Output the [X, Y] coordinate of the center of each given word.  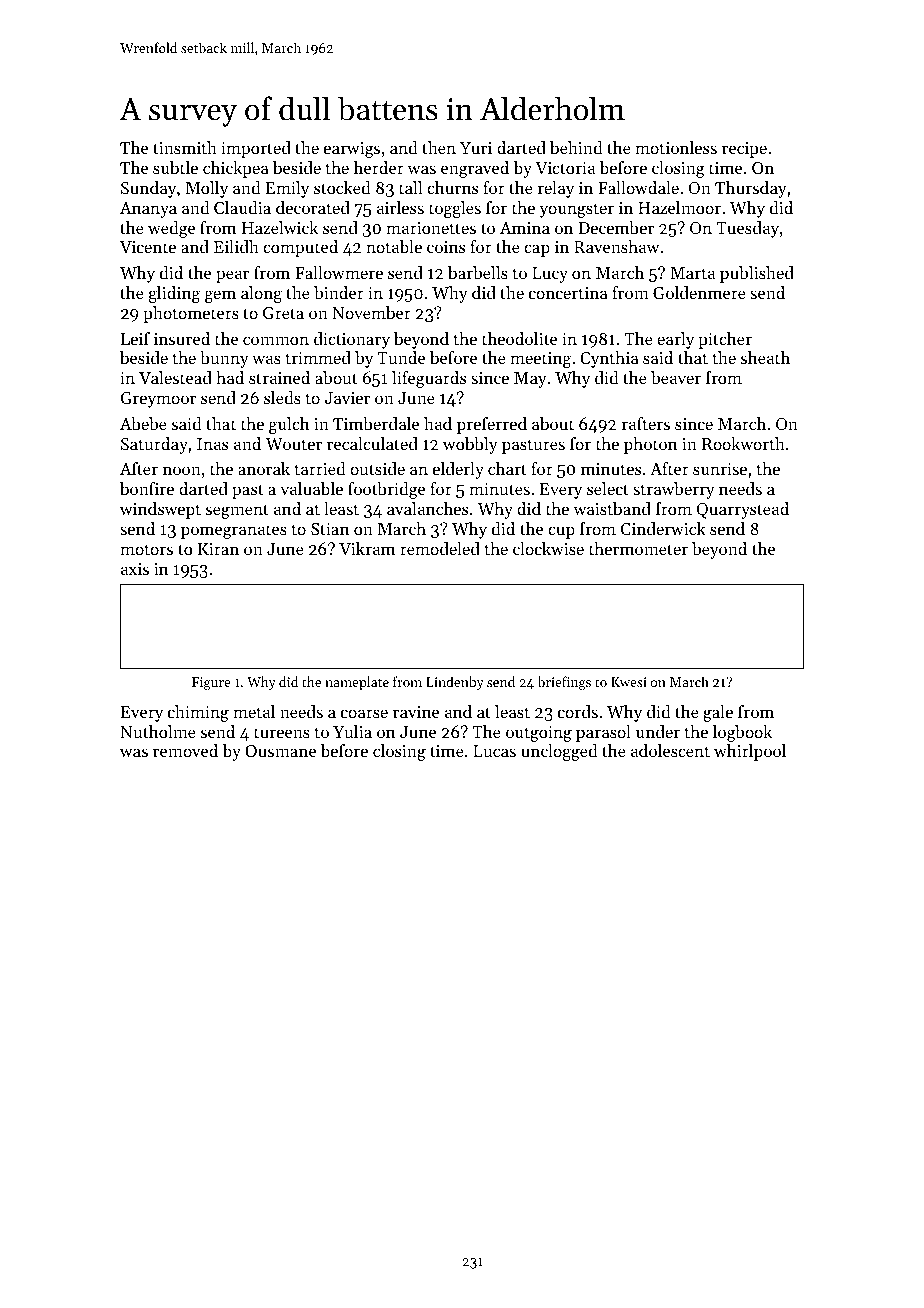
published [757, 274]
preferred [492, 425]
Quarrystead [743, 510]
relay [556, 189]
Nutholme [158, 731]
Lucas [494, 751]
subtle [175, 167]
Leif [135, 338]
